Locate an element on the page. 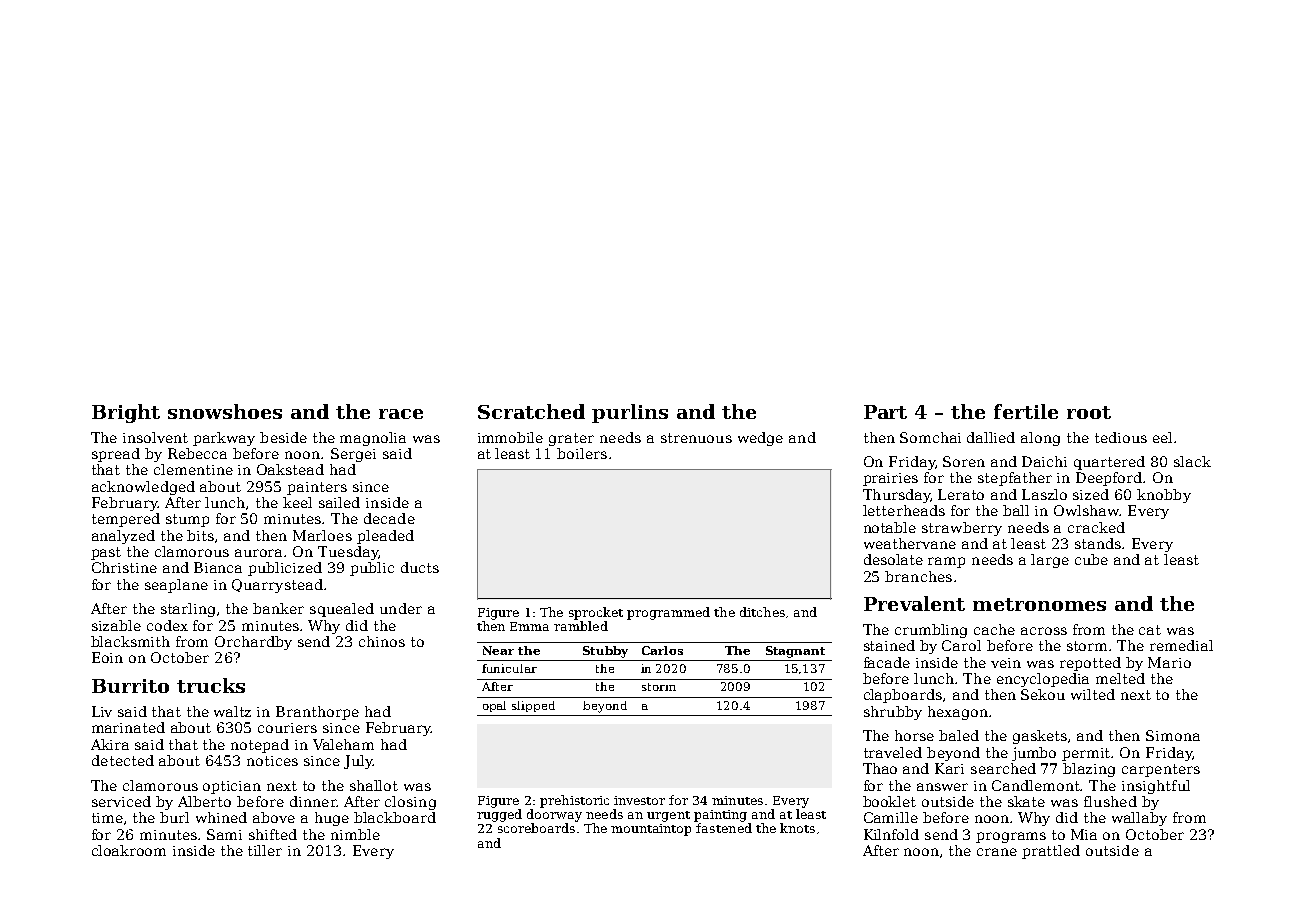  sprocket is located at coordinates (596, 613).
